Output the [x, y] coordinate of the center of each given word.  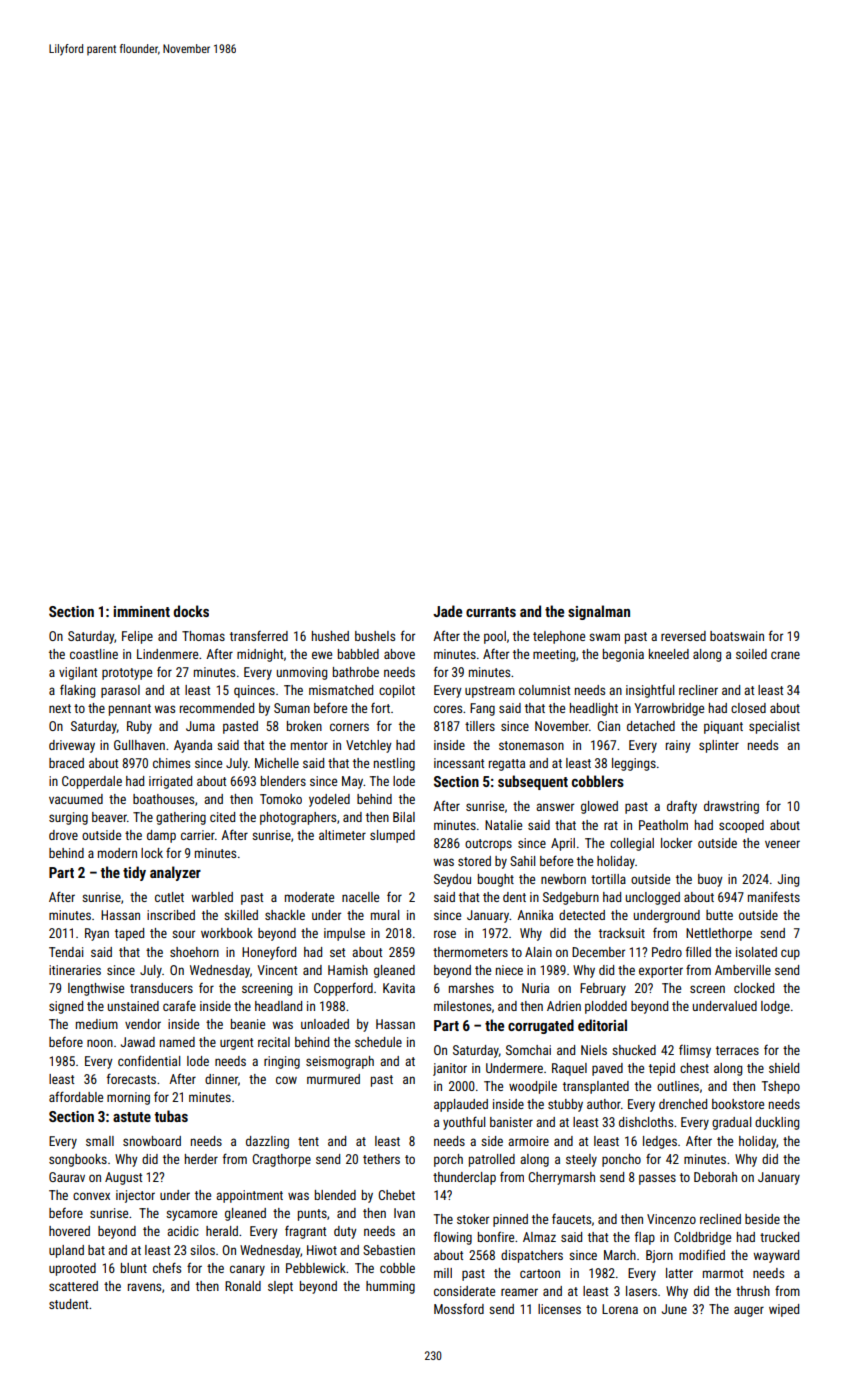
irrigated [170, 782]
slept [280, 1287]
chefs [167, 1267]
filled [698, 951]
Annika [535, 915]
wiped [784, 1310]
